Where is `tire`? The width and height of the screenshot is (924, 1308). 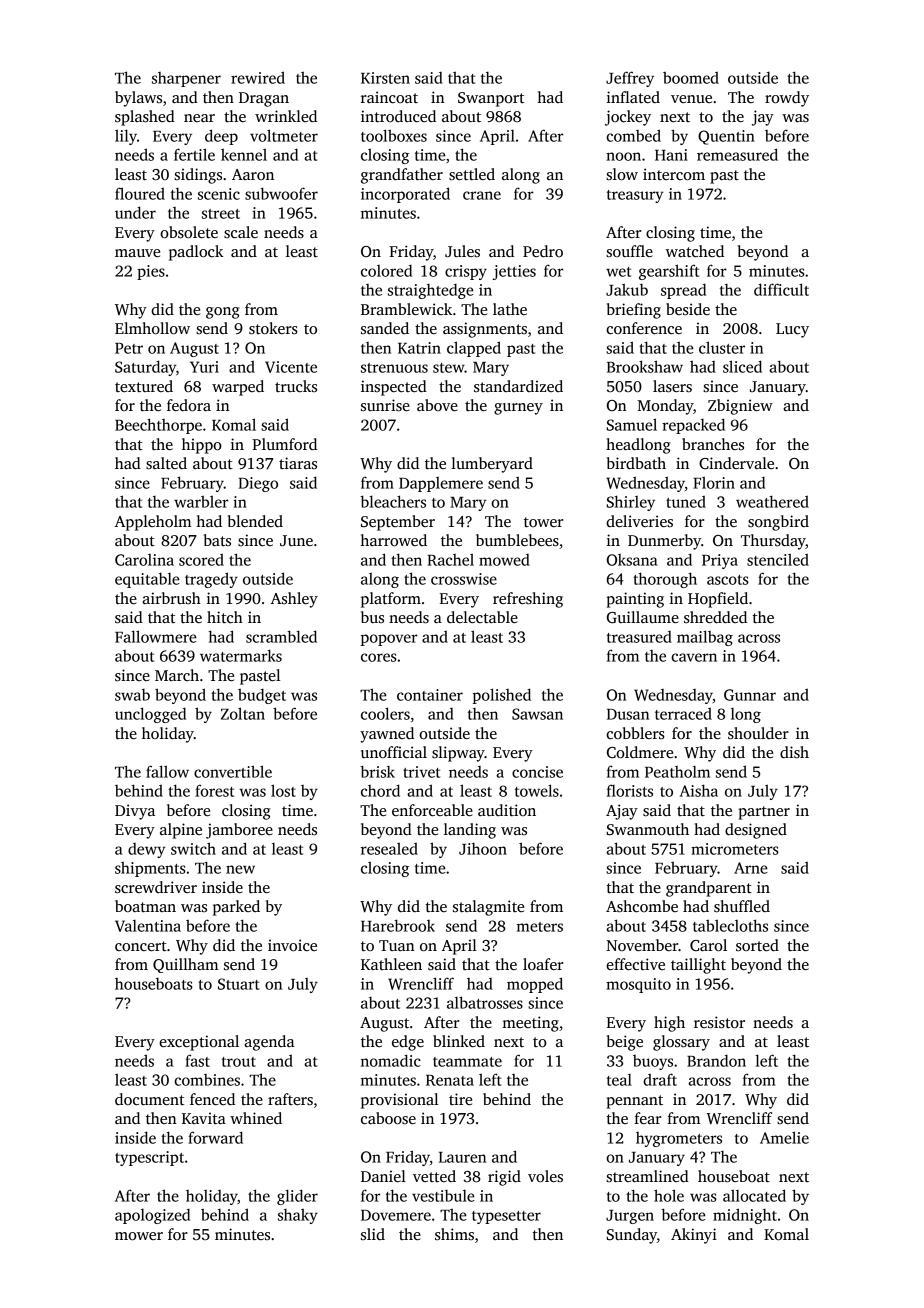
tire is located at coordinates (460, 1099).
